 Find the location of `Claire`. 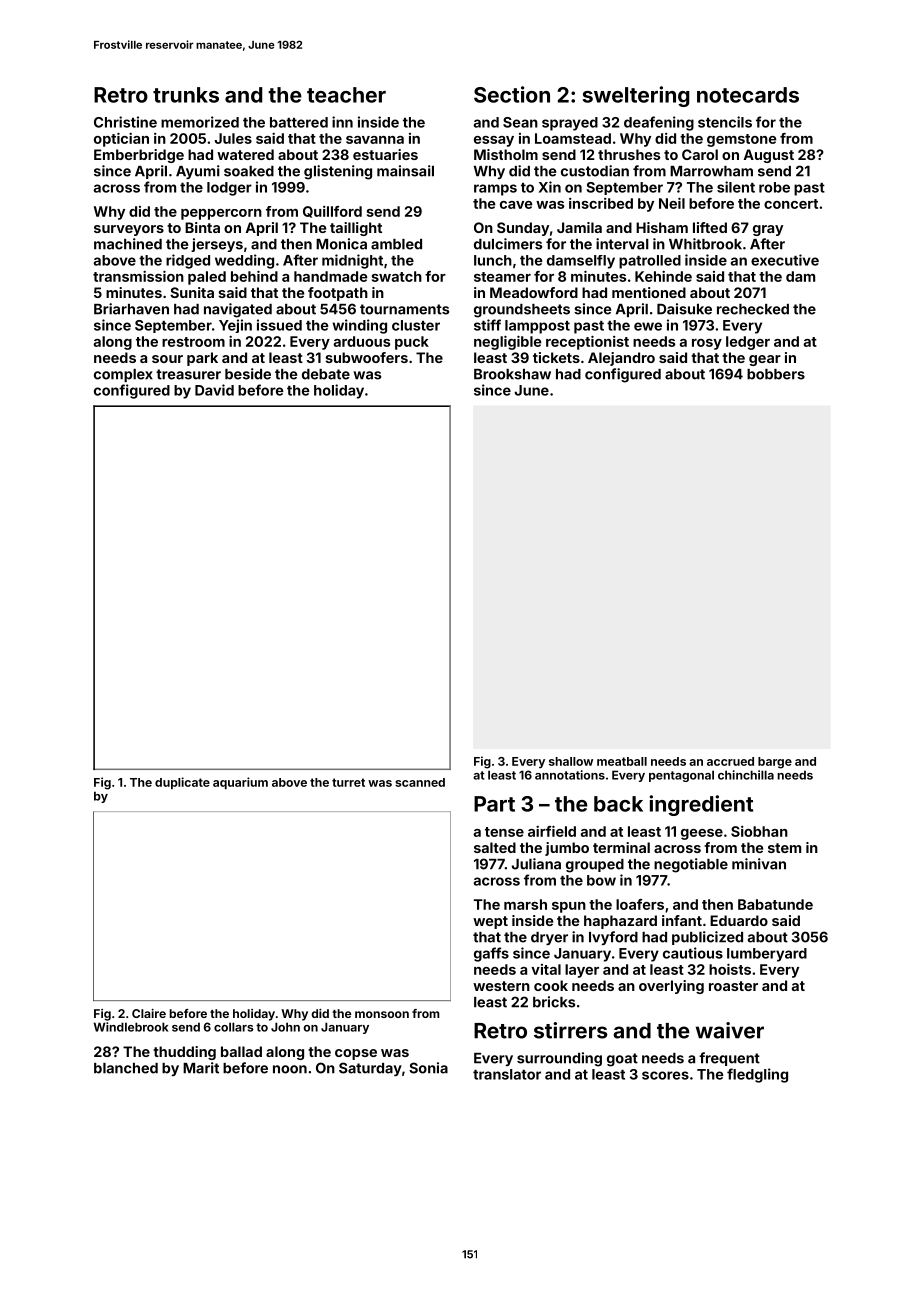

Claire is located at coordinates (149, 1013).
